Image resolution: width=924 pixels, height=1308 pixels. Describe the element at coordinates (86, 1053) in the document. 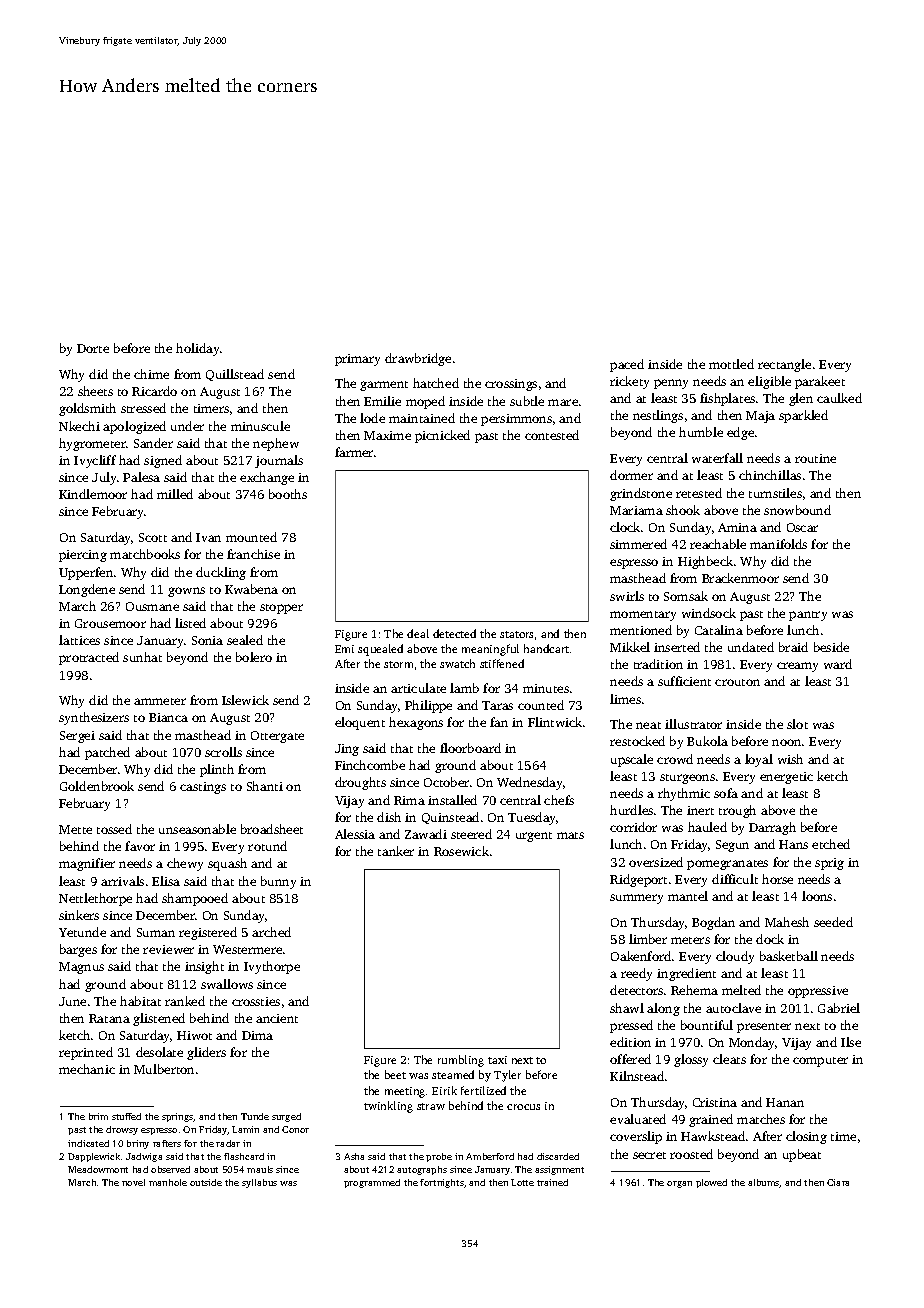

I see `reprinted` at that location.
